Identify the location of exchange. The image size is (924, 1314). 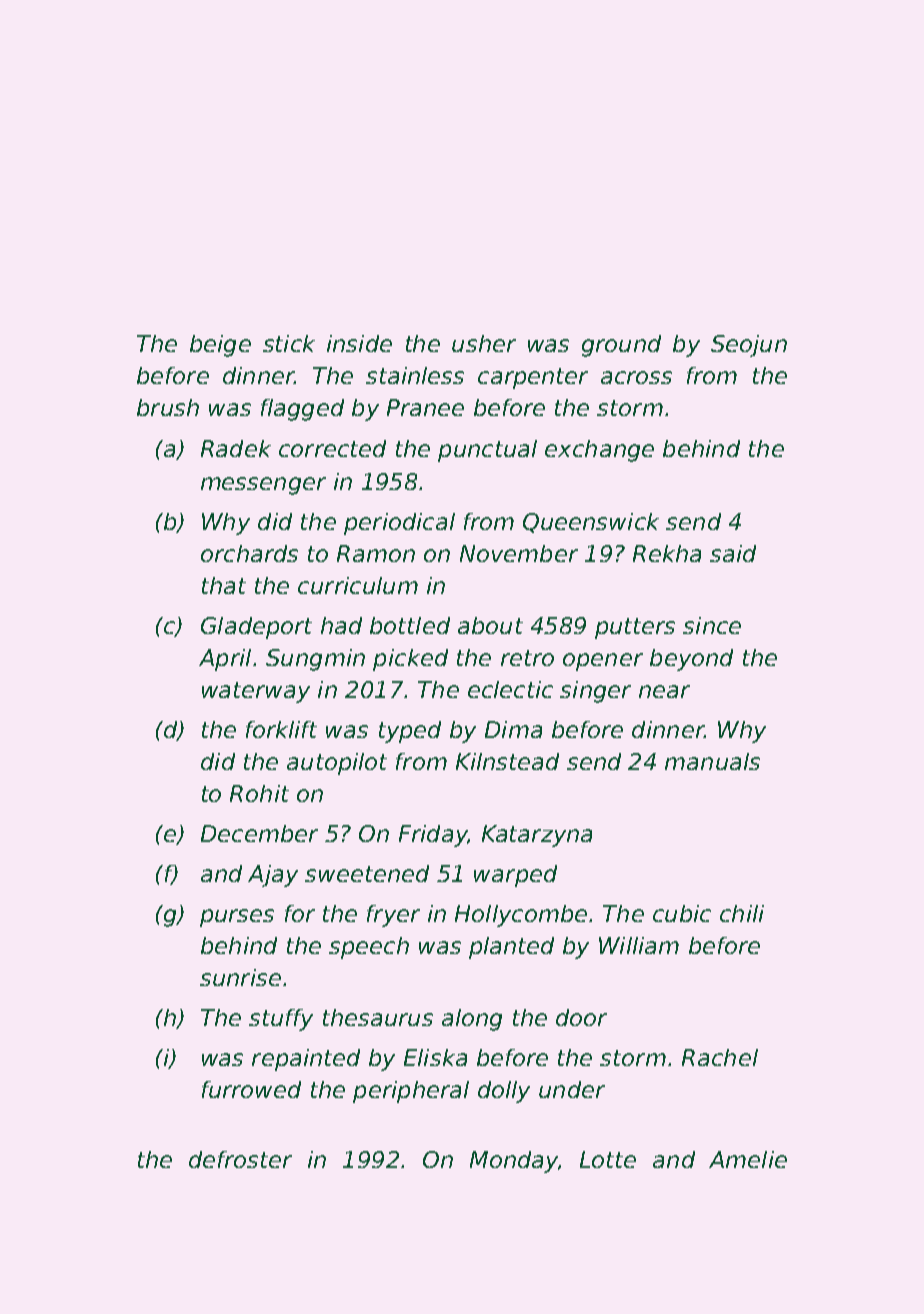
(599, 451).
